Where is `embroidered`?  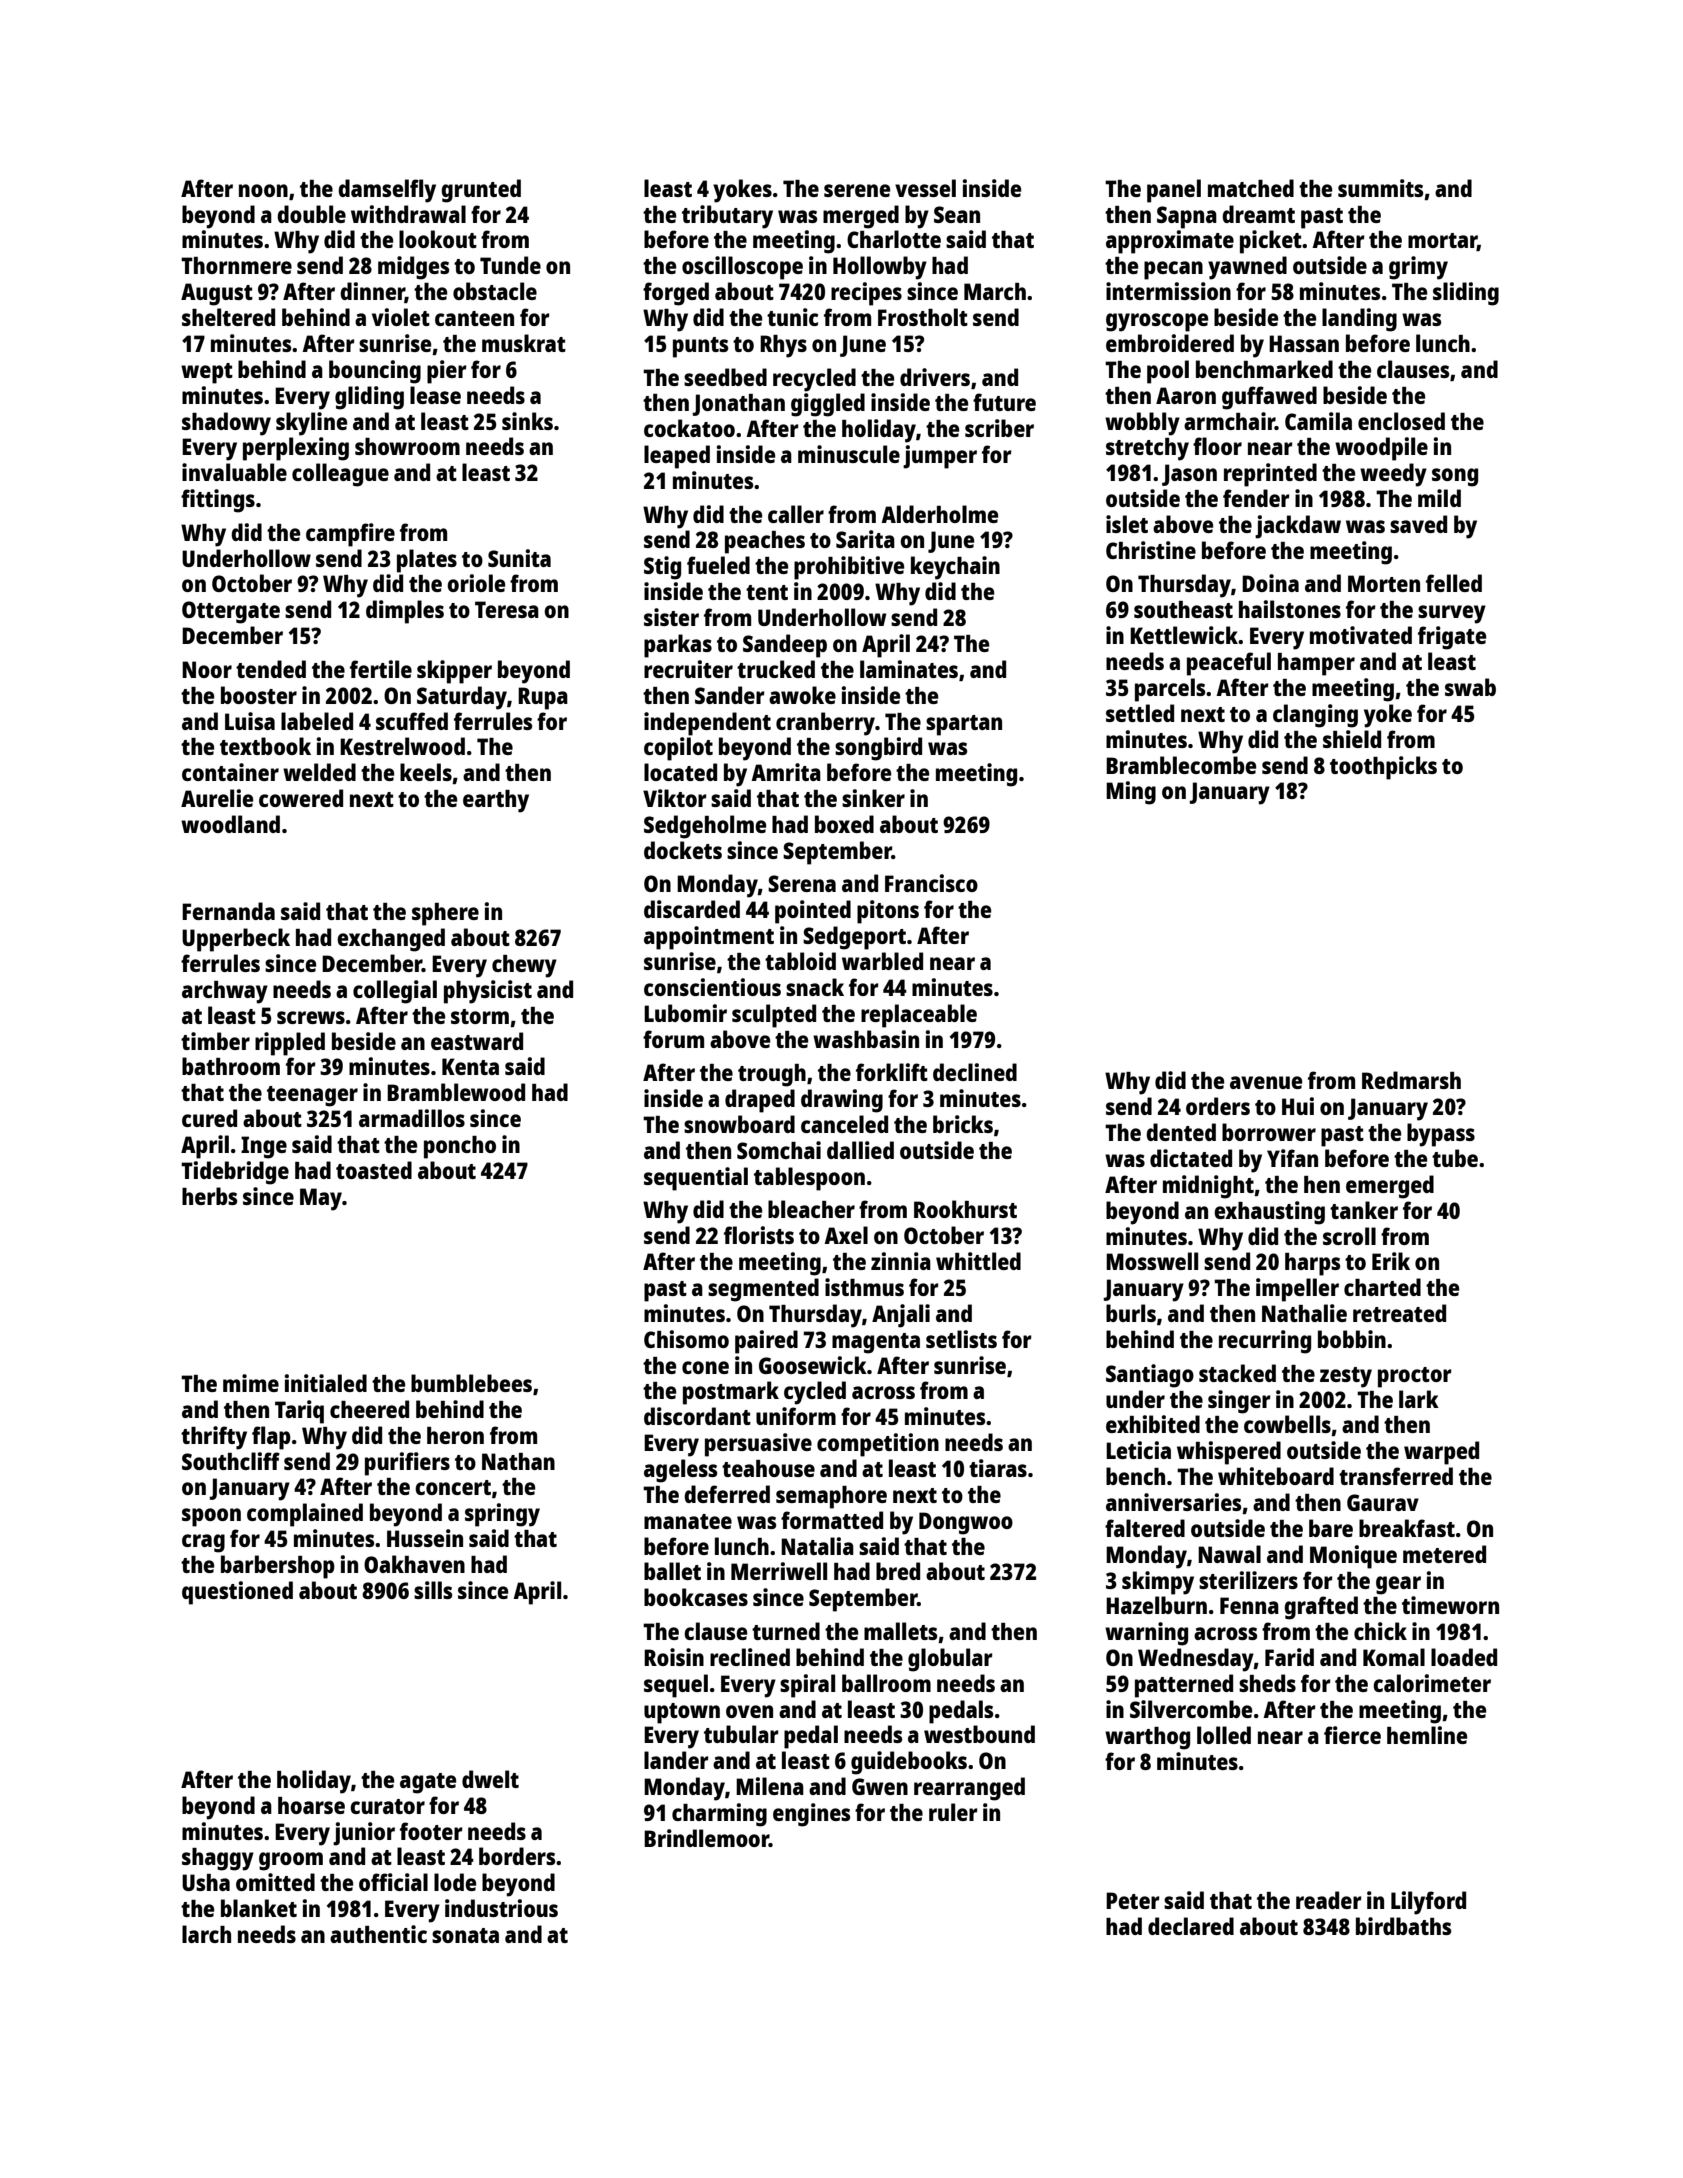 embroidered is located at coordinates (1170, 343).
